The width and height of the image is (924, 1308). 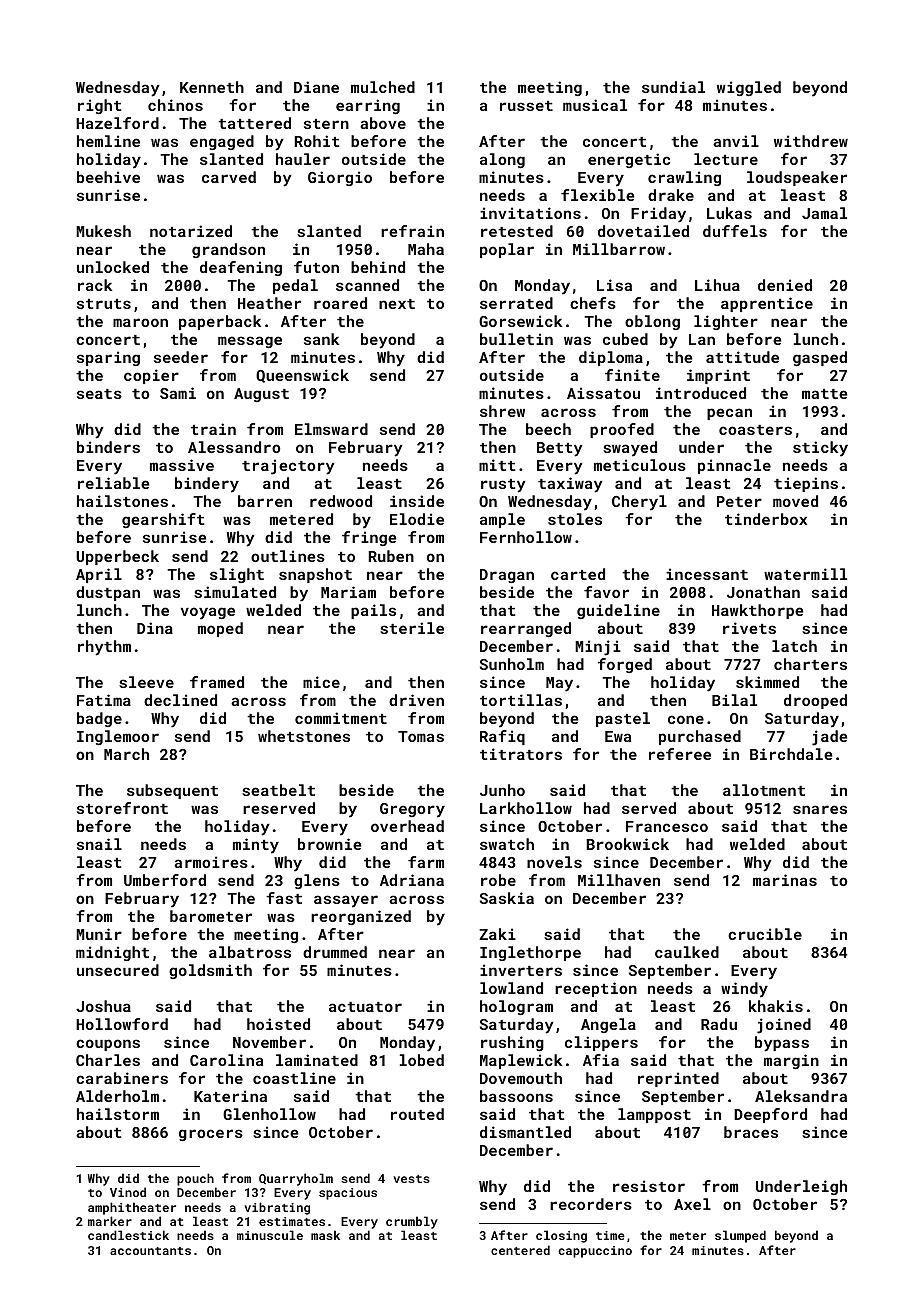 What do you see at coordinates (525, 1132) in the image?
I see `dismantled` at bounding box center [525, 1132].
